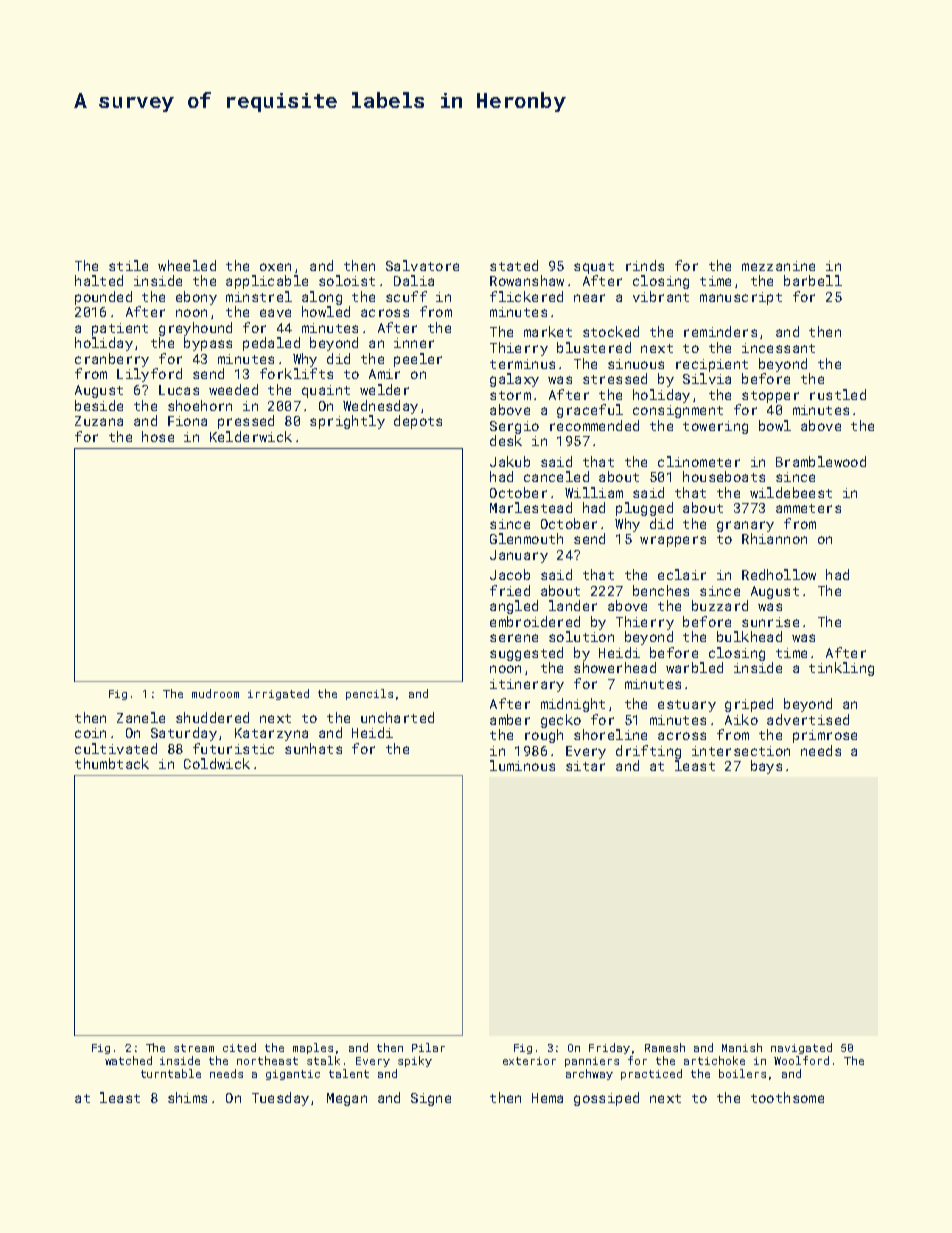 This document has height=1233, width=952. I want to click on tinkling, so click(841, 669).
